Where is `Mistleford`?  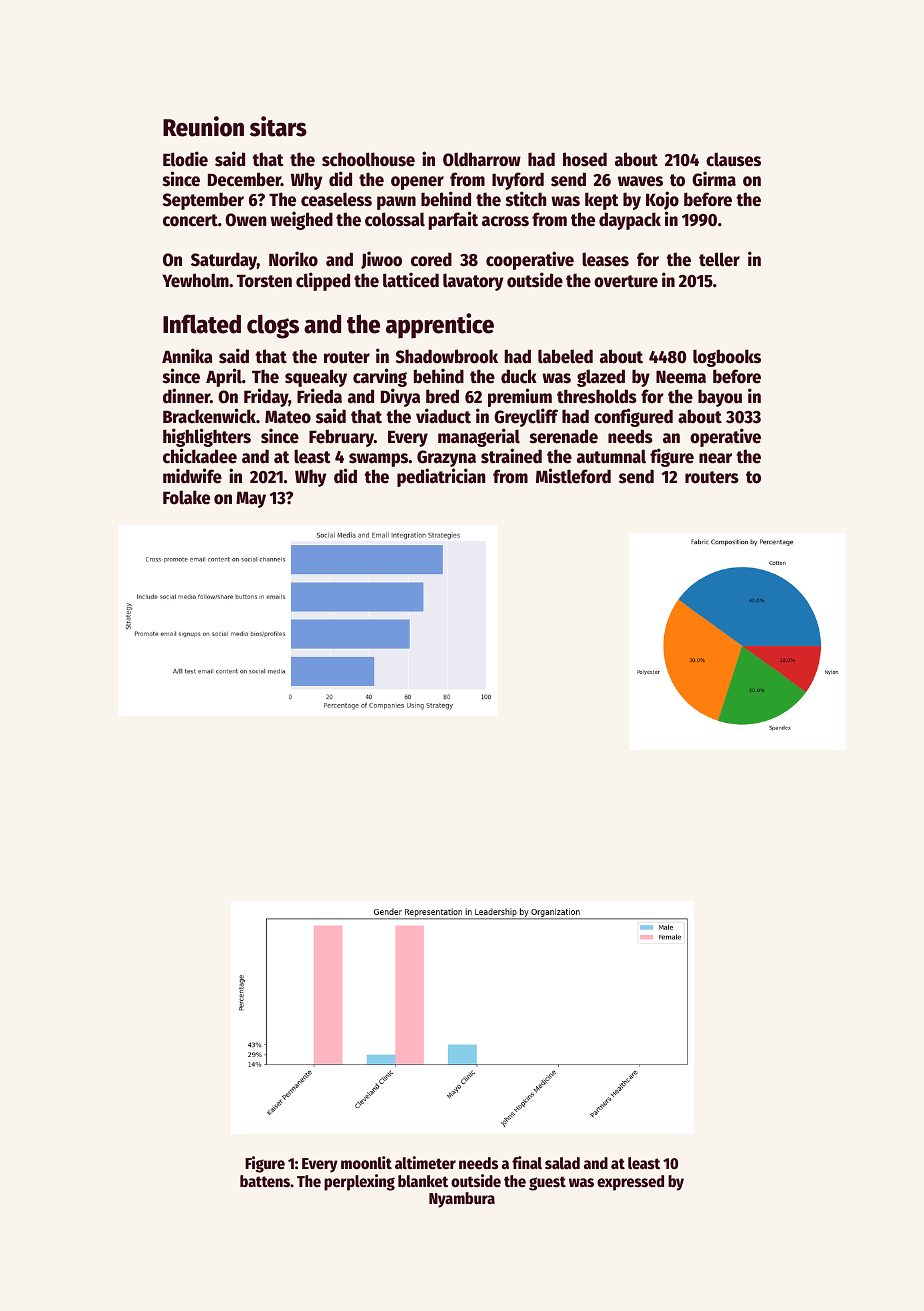
Mistleford is located at coordinates (573, 476).
